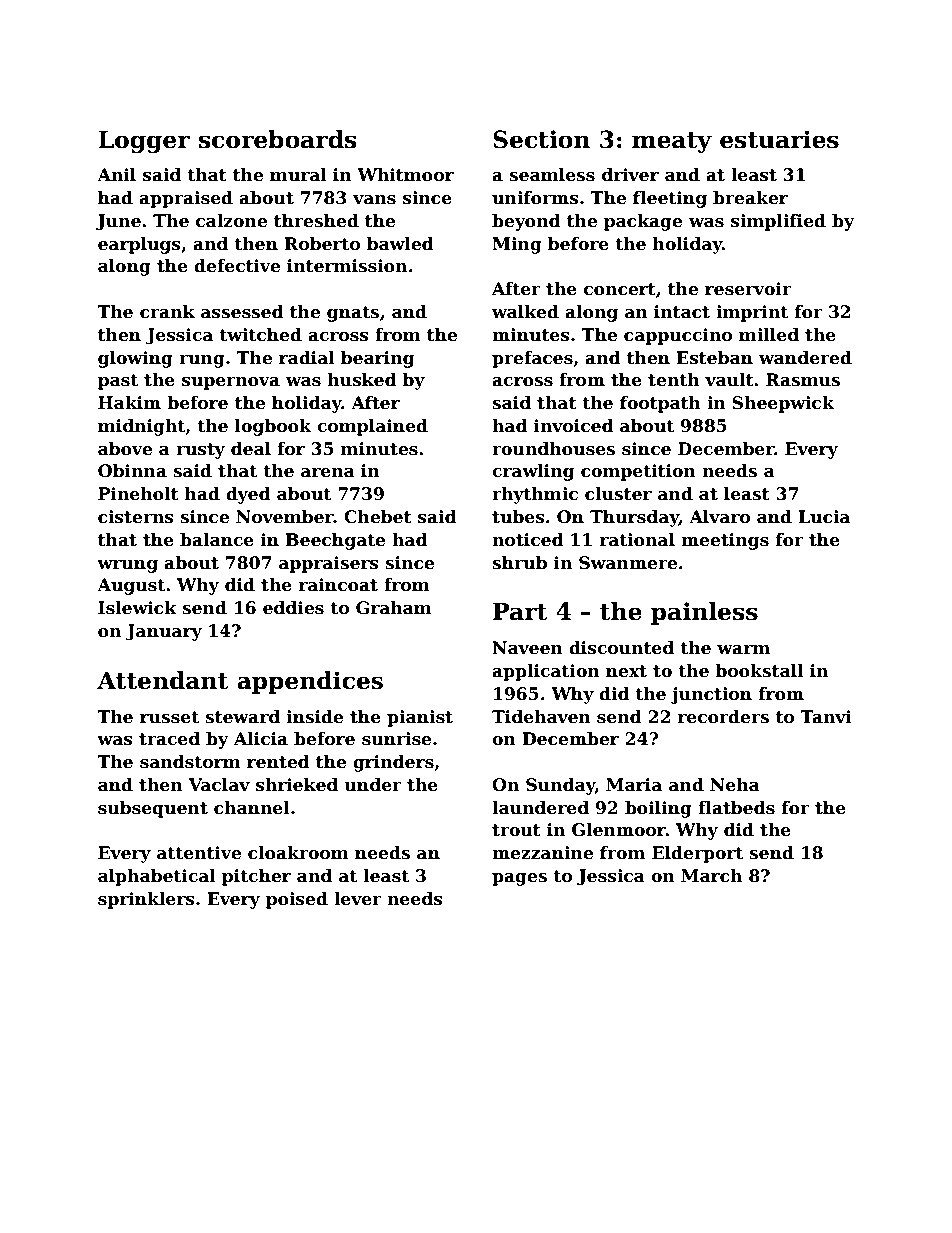 The height and width of the page is (1233, 952). I want to click on arena, so click(328, 473).
